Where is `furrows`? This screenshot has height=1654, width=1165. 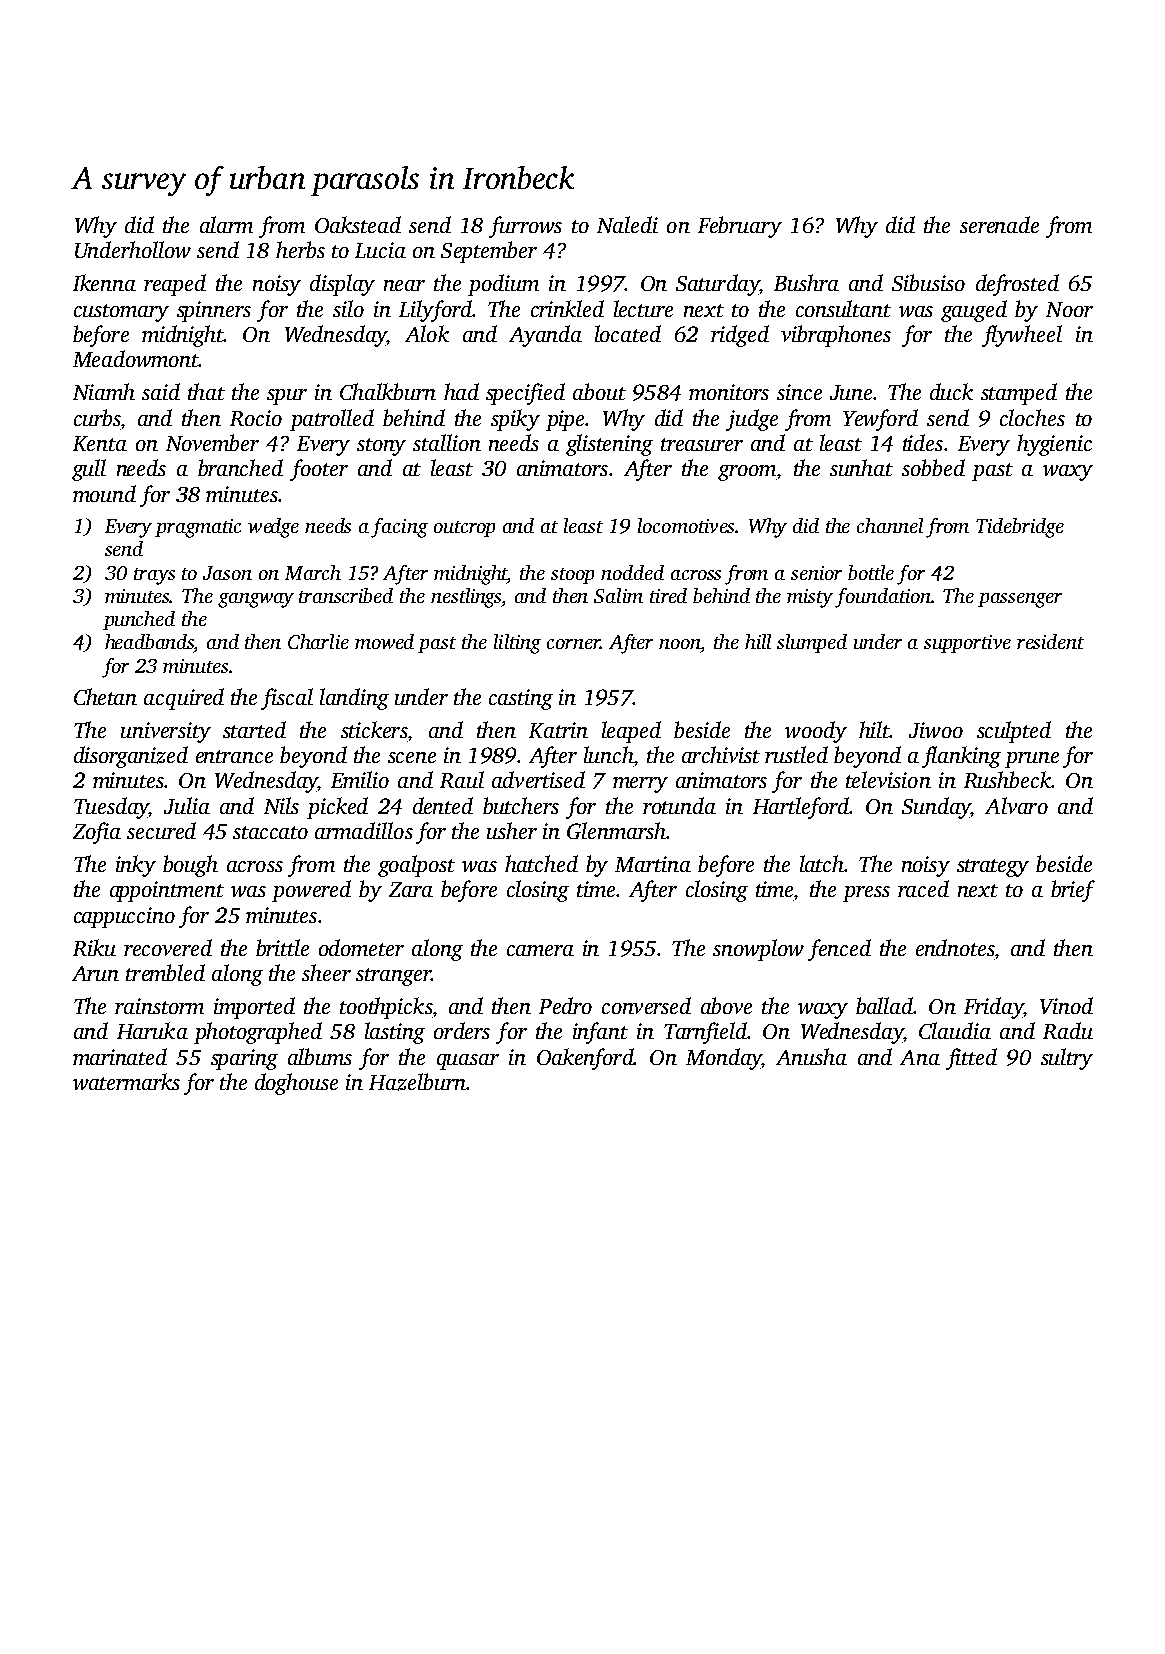 furrows is located at coordinates (525, 227).
